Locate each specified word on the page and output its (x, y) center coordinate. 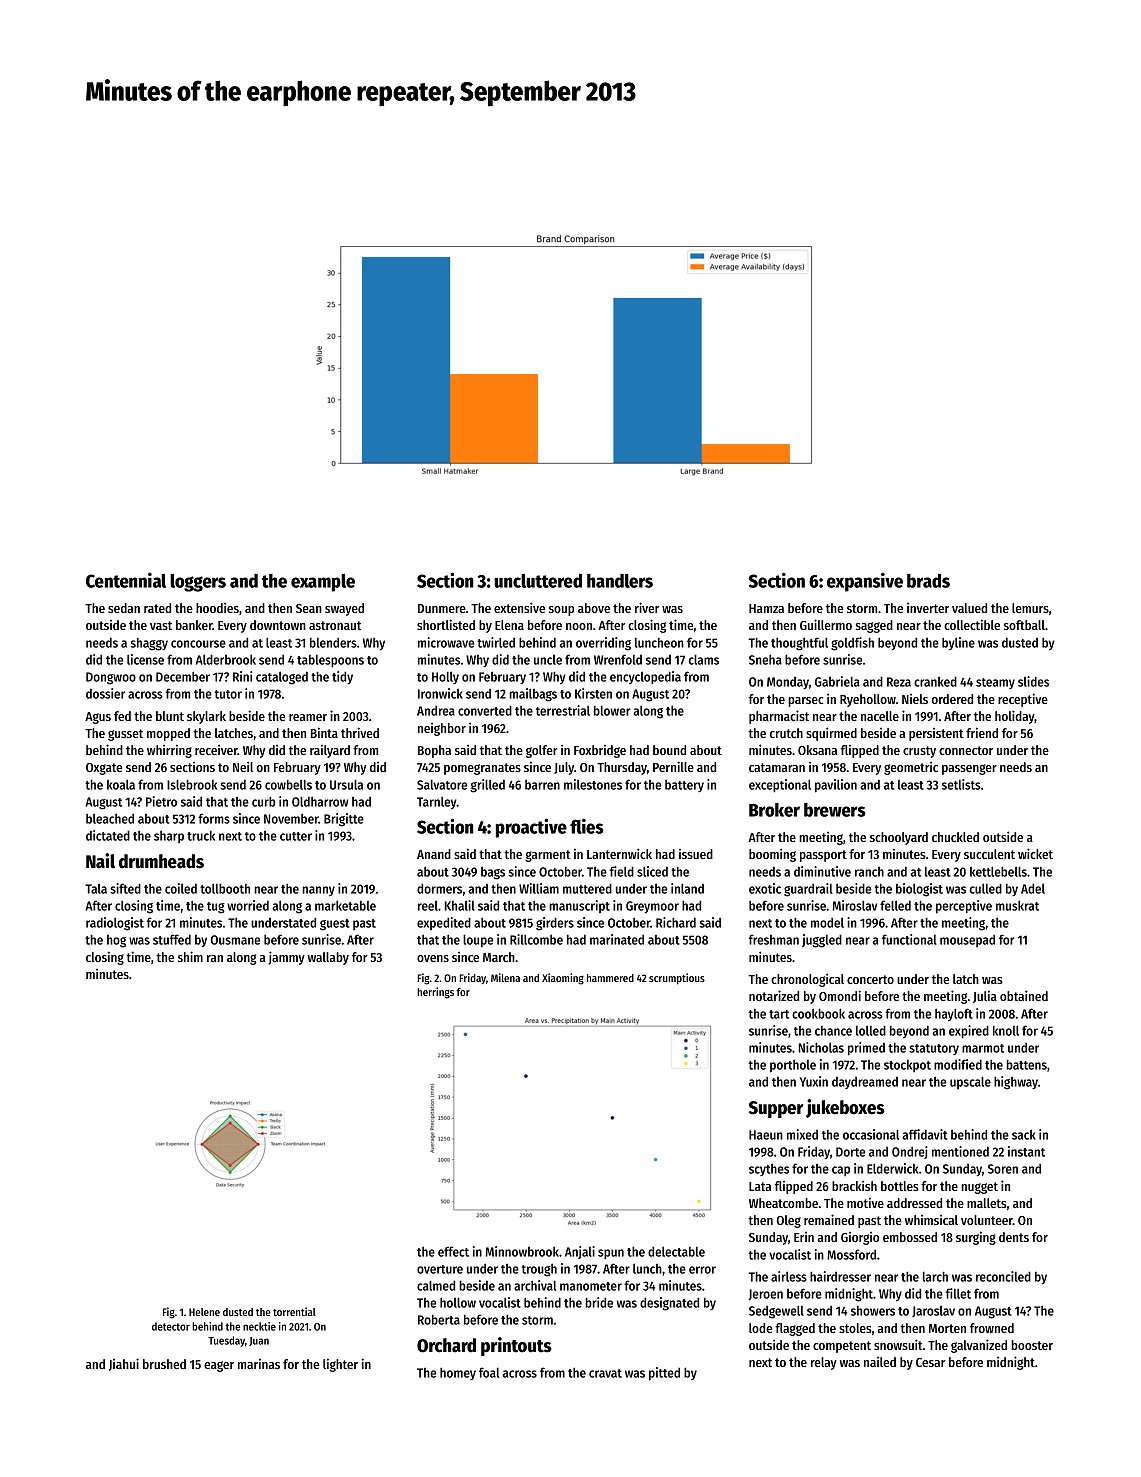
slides (1033, 681)
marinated (617, 939)
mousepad (967, 941)
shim (190, 956)
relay (824, 1363)
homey (458, 1373)
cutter (296, 836)
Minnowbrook (522, 1251)
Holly (445, 677)
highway (1016, 1083)
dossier (105, 693)
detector (171, 1326)
